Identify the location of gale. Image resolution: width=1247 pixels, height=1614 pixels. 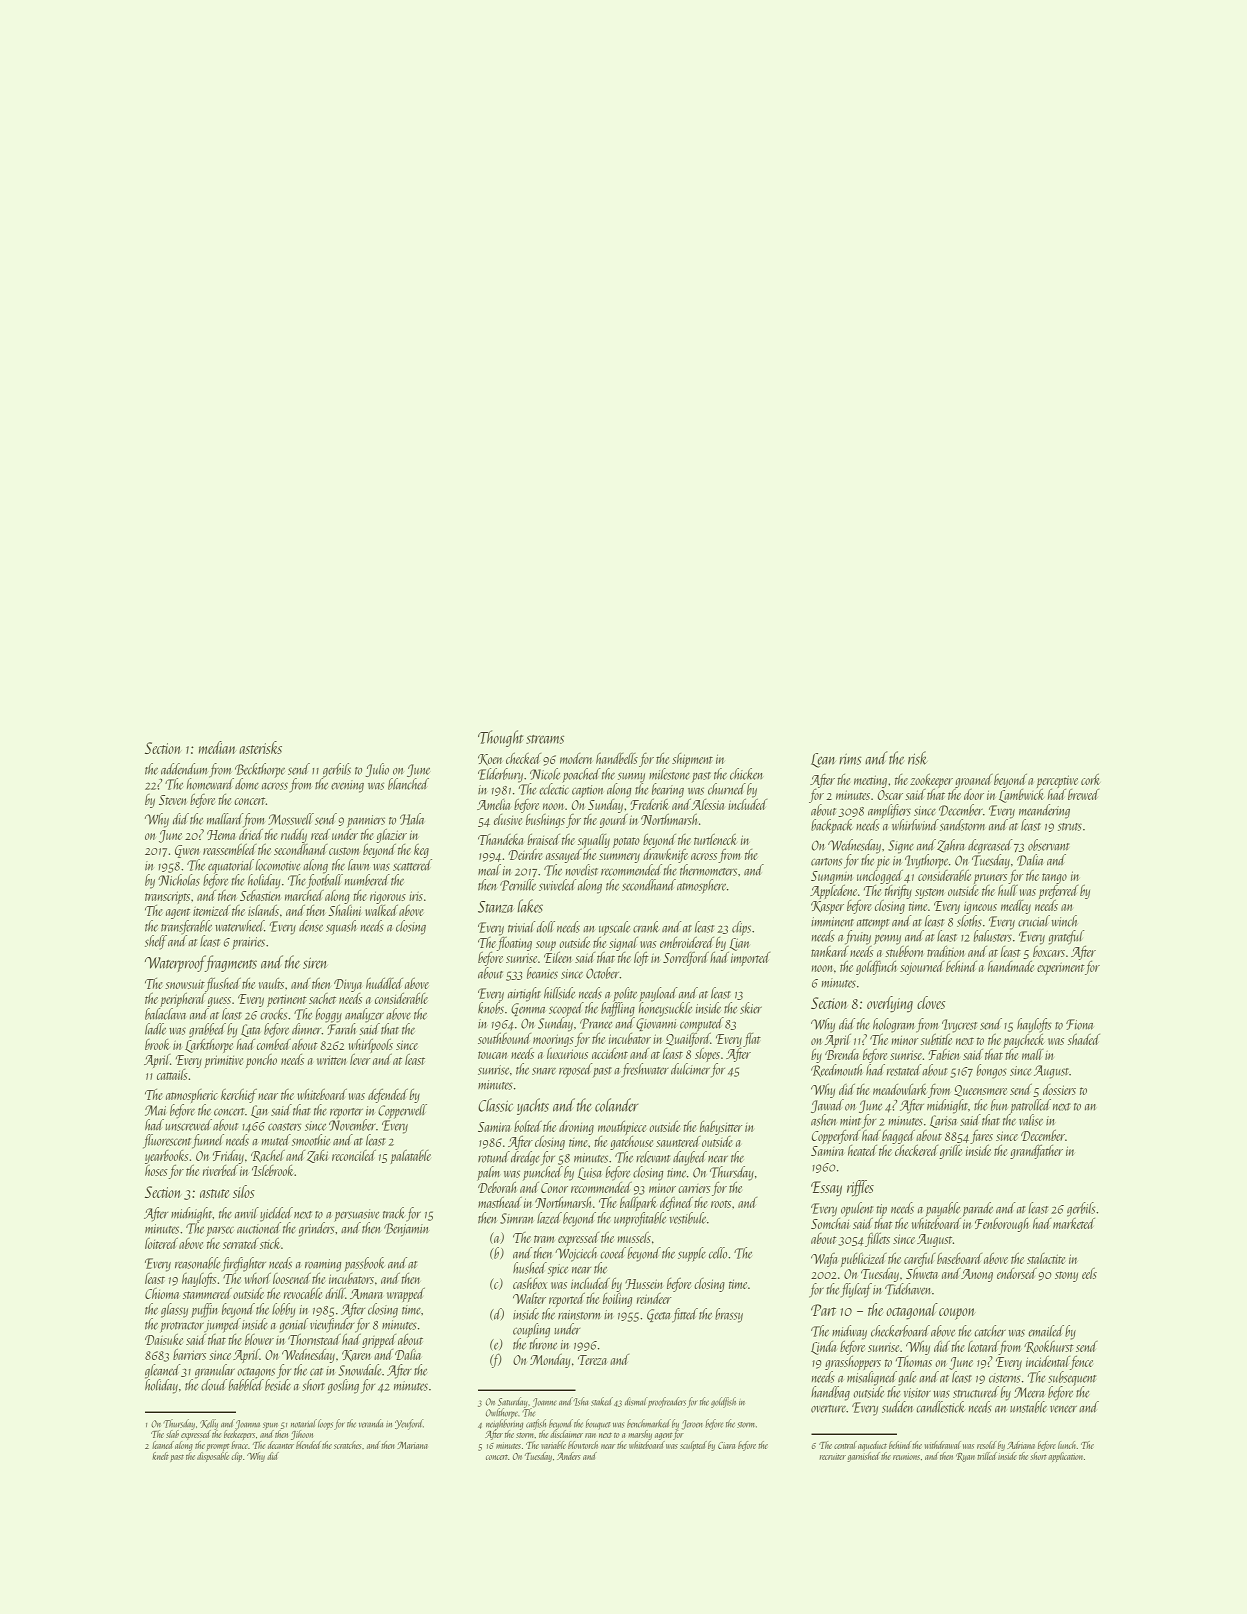
(907, 1378).
